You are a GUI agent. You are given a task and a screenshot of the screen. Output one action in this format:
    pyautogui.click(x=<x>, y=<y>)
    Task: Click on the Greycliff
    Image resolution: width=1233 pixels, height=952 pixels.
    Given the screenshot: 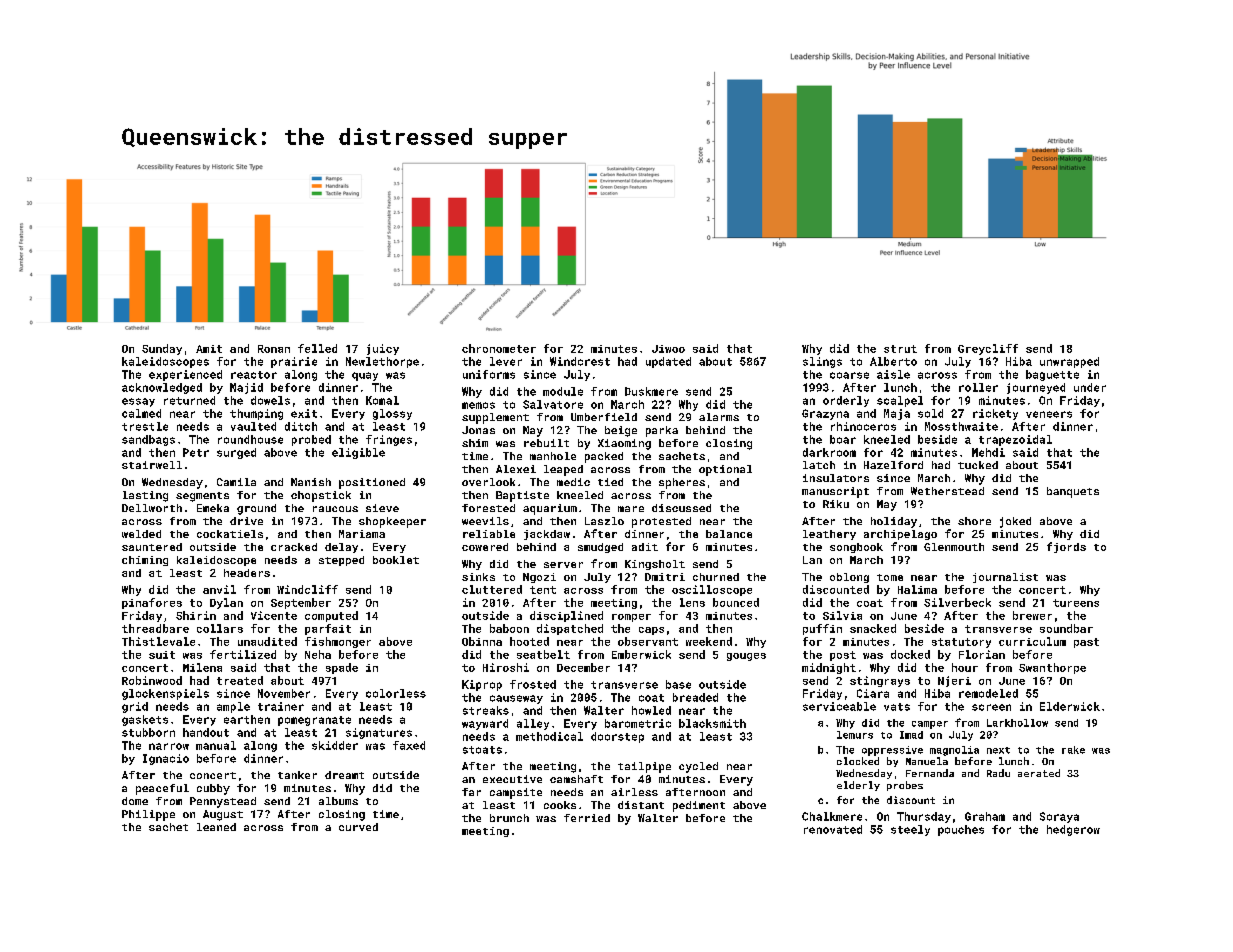 What is the action you would take?
    pyautogui.click(x=988, y=349)
